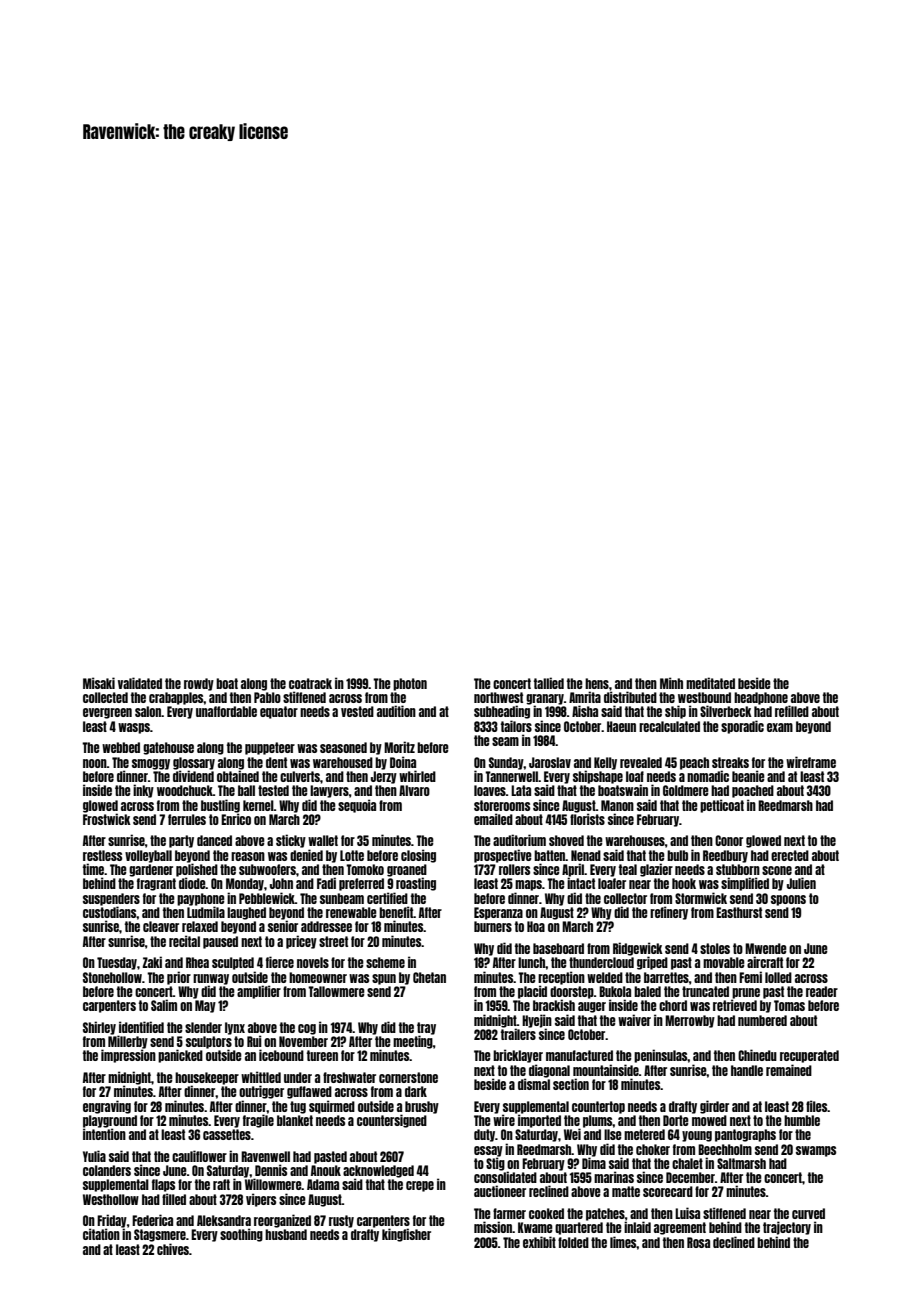 The image size is (924, 1308). Describe the element at coordinates (539, 1242) in the screenshot. I see `exhibit` at that location.
